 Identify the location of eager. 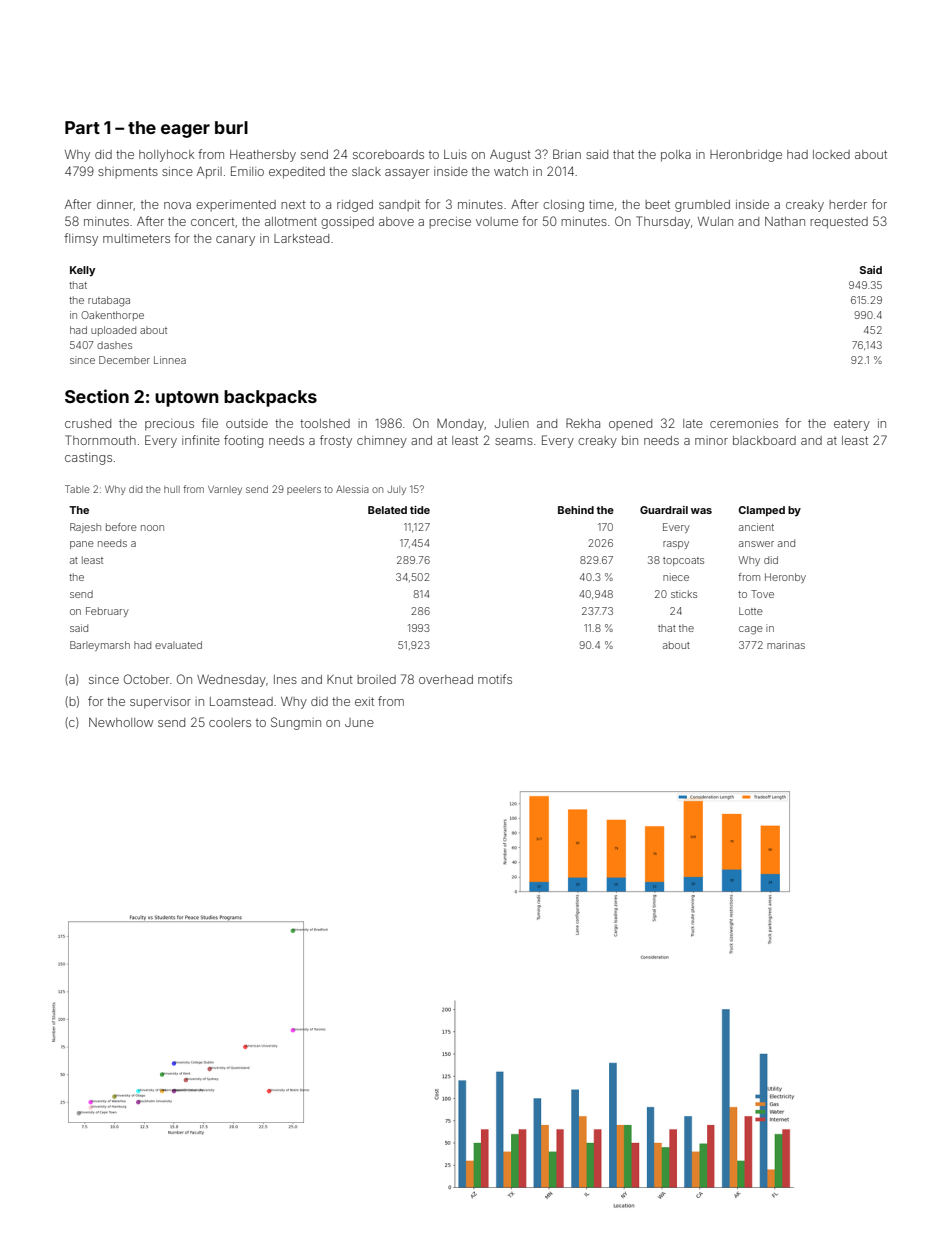
(185, 131).
